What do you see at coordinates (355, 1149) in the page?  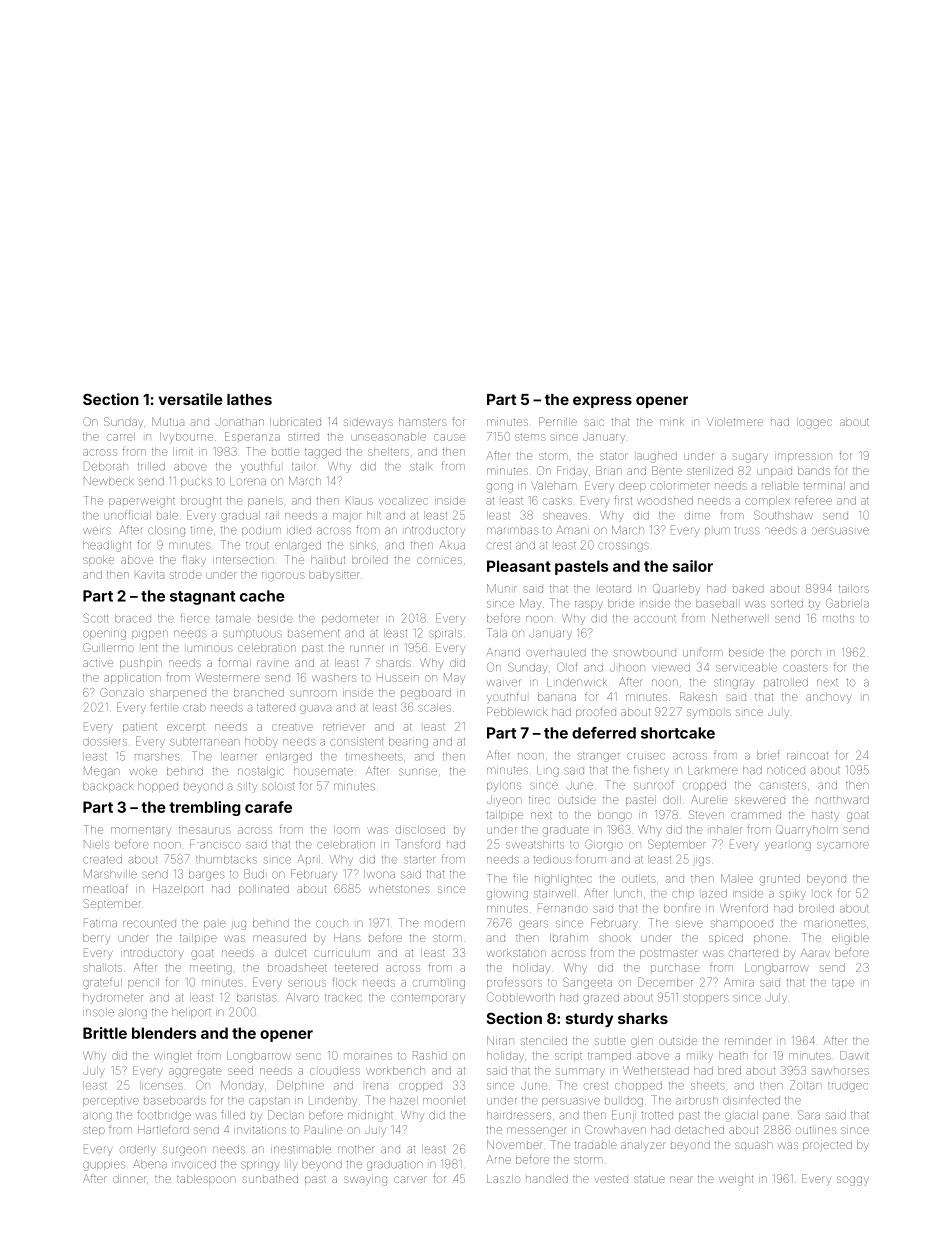 I see `mother` at bounding box center [355, 1149].
